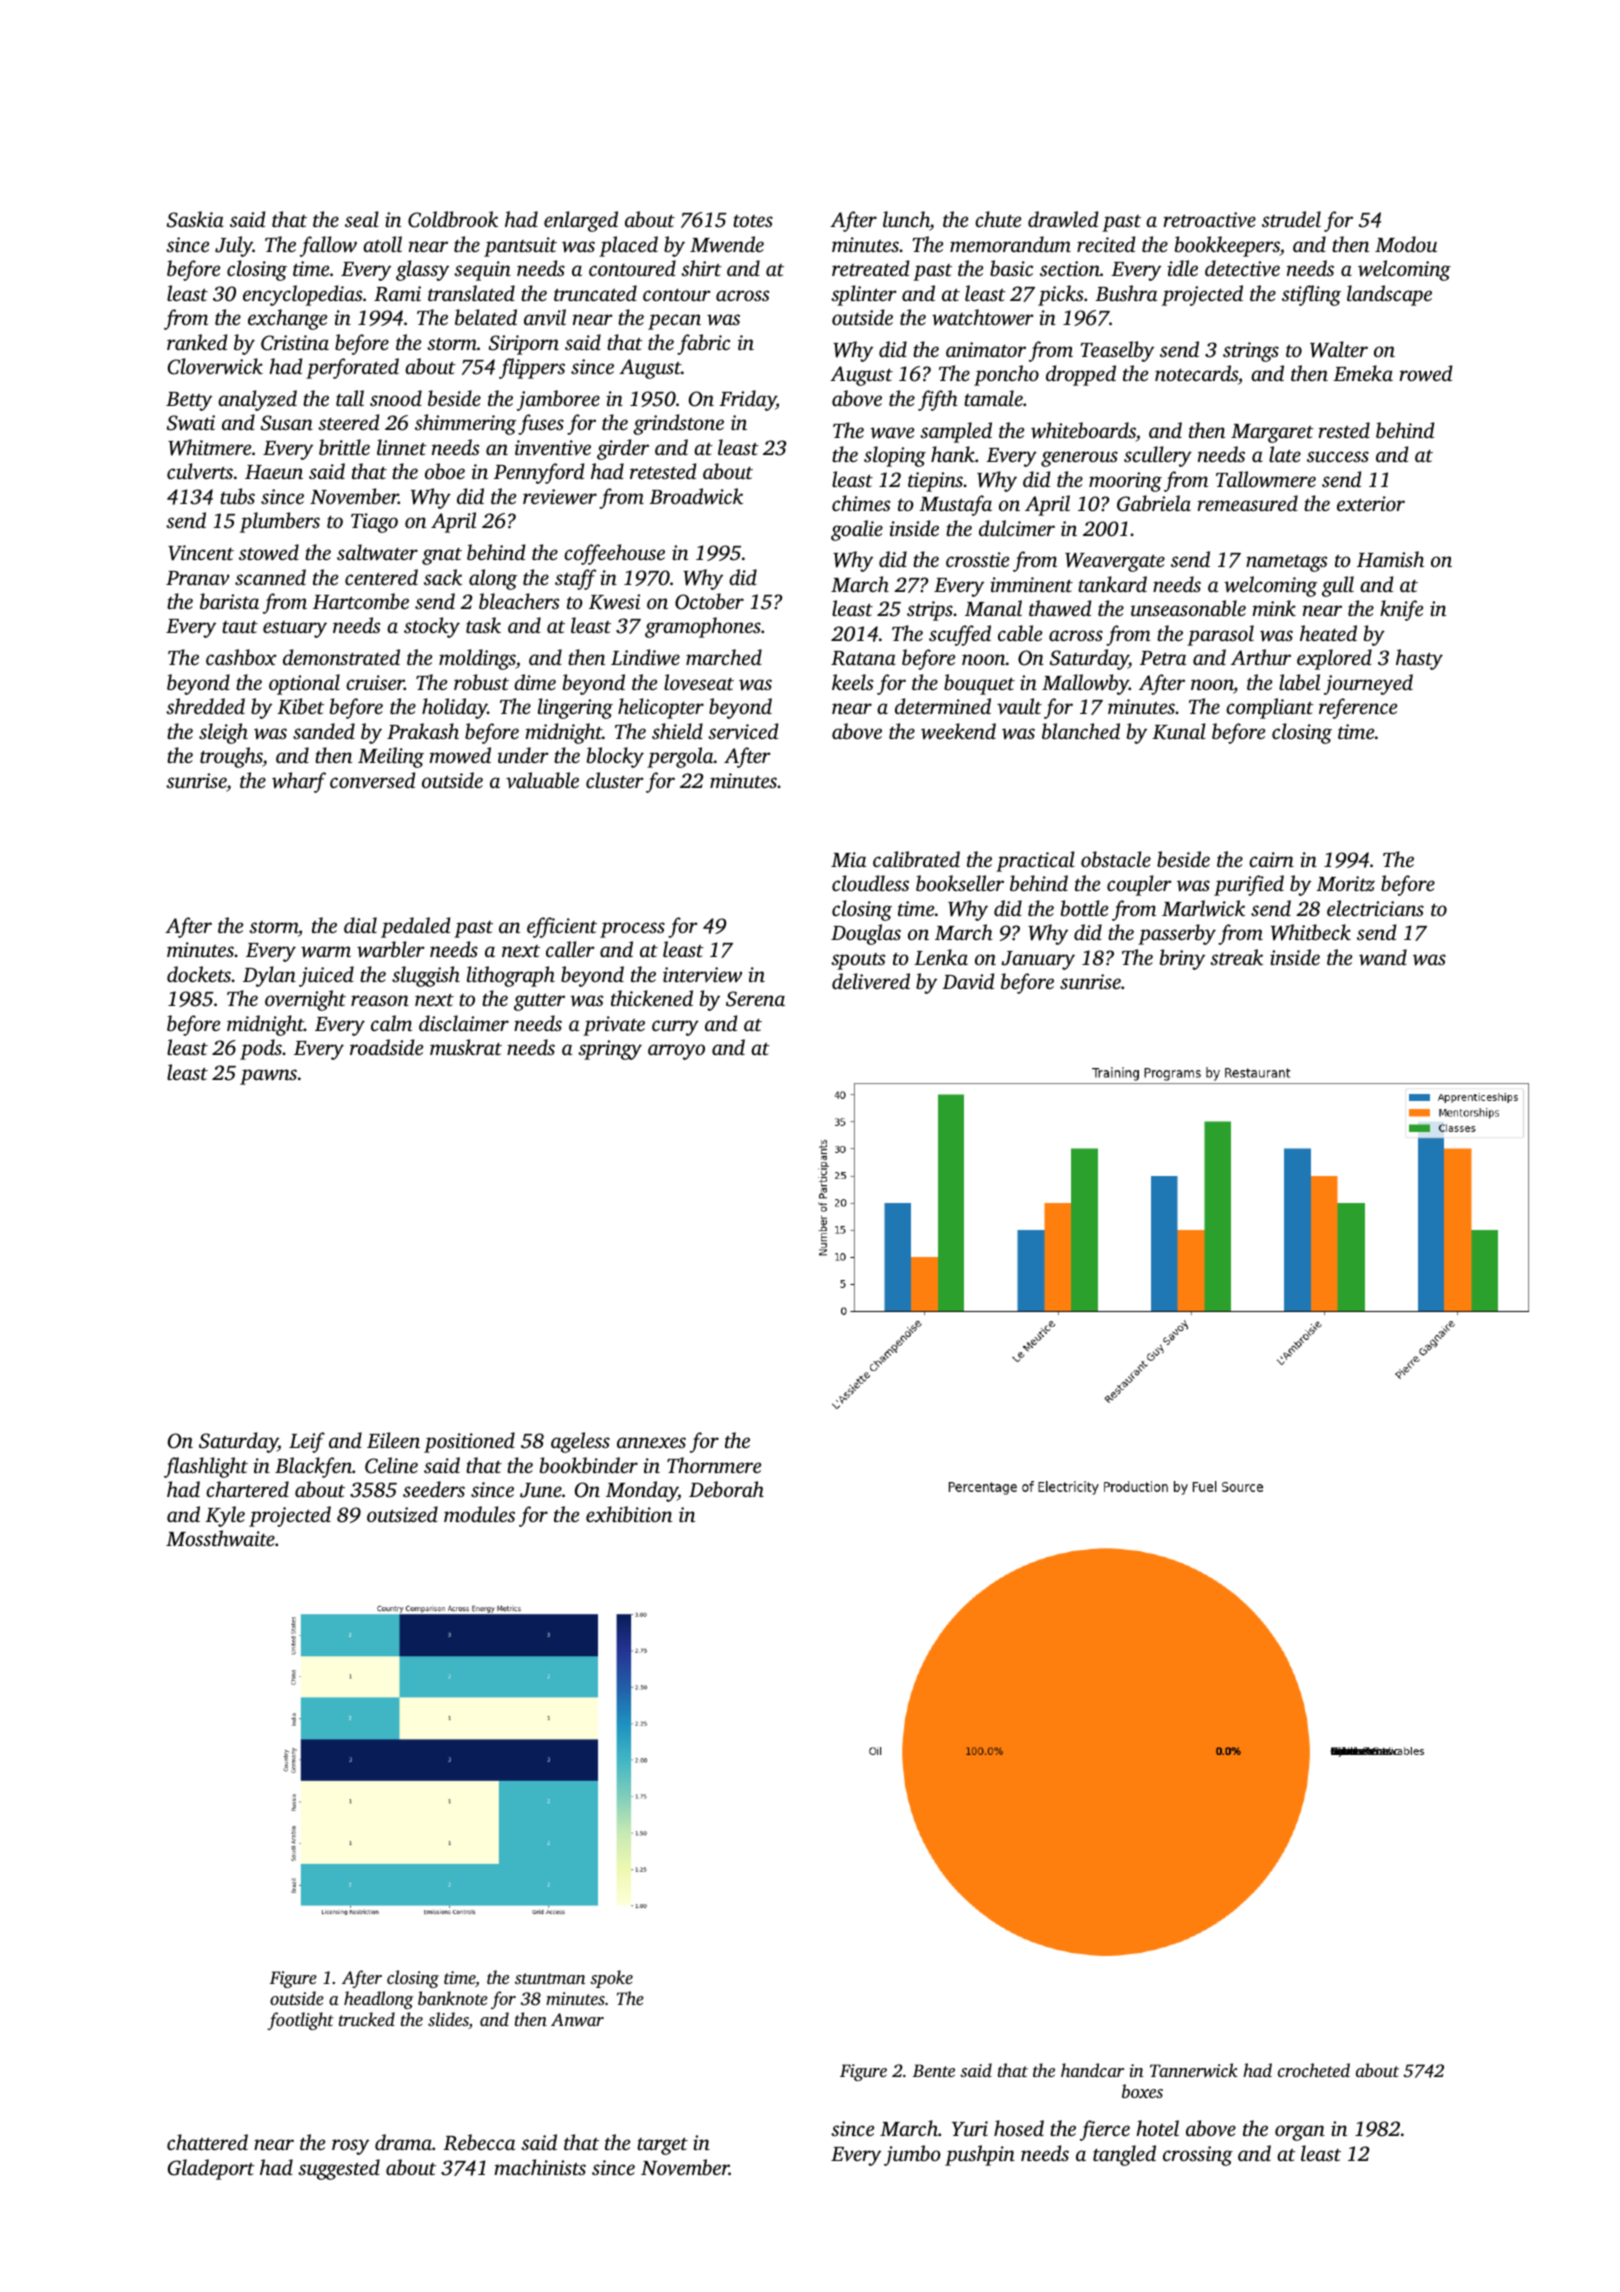  What do you see at coordinates (1291, 219) in the screenshot?
I see `strudel` at bounding box center [1291, 219].
